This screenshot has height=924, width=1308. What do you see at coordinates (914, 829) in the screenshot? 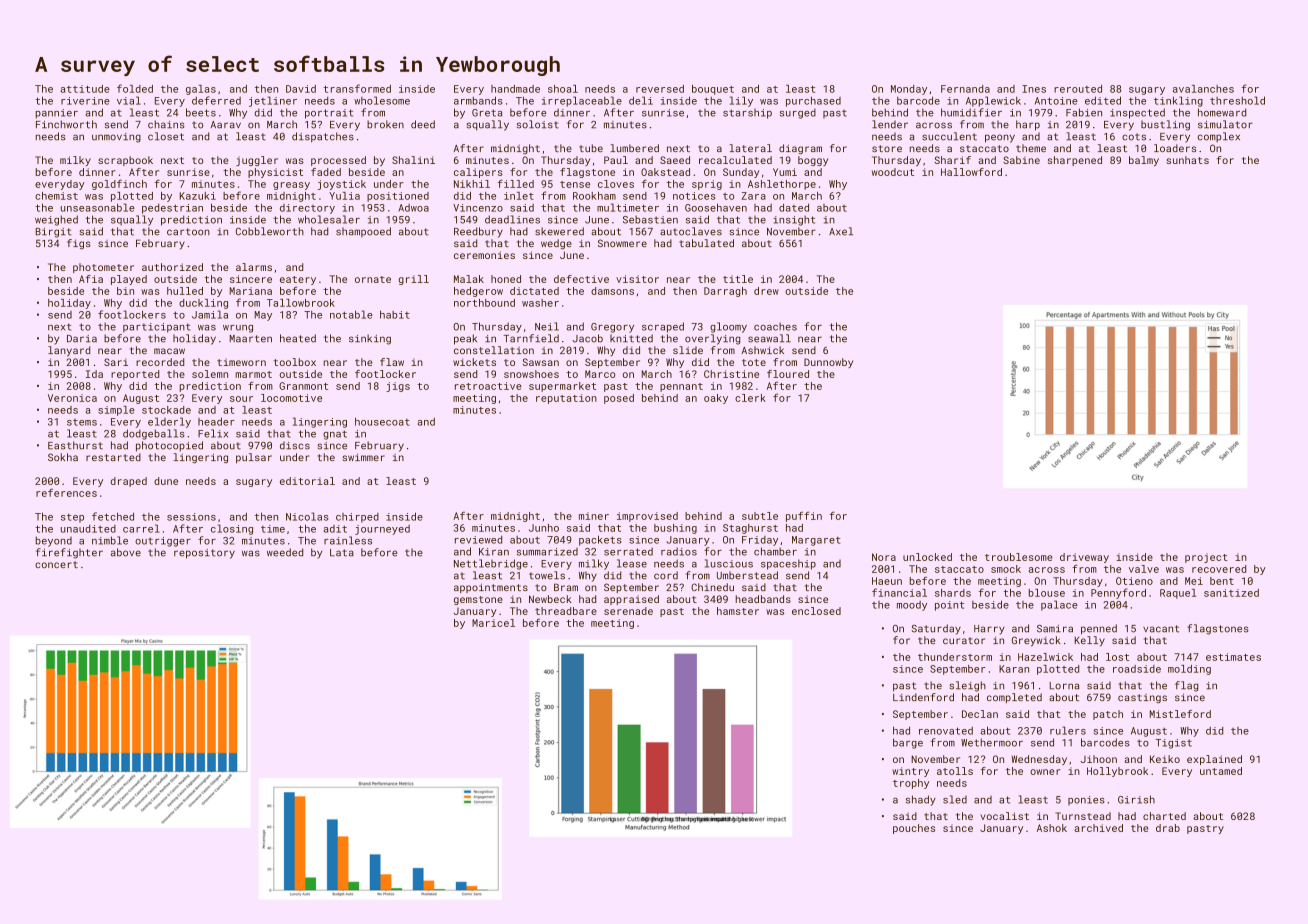
I see `pouches` at bounding box center [914, 829].
